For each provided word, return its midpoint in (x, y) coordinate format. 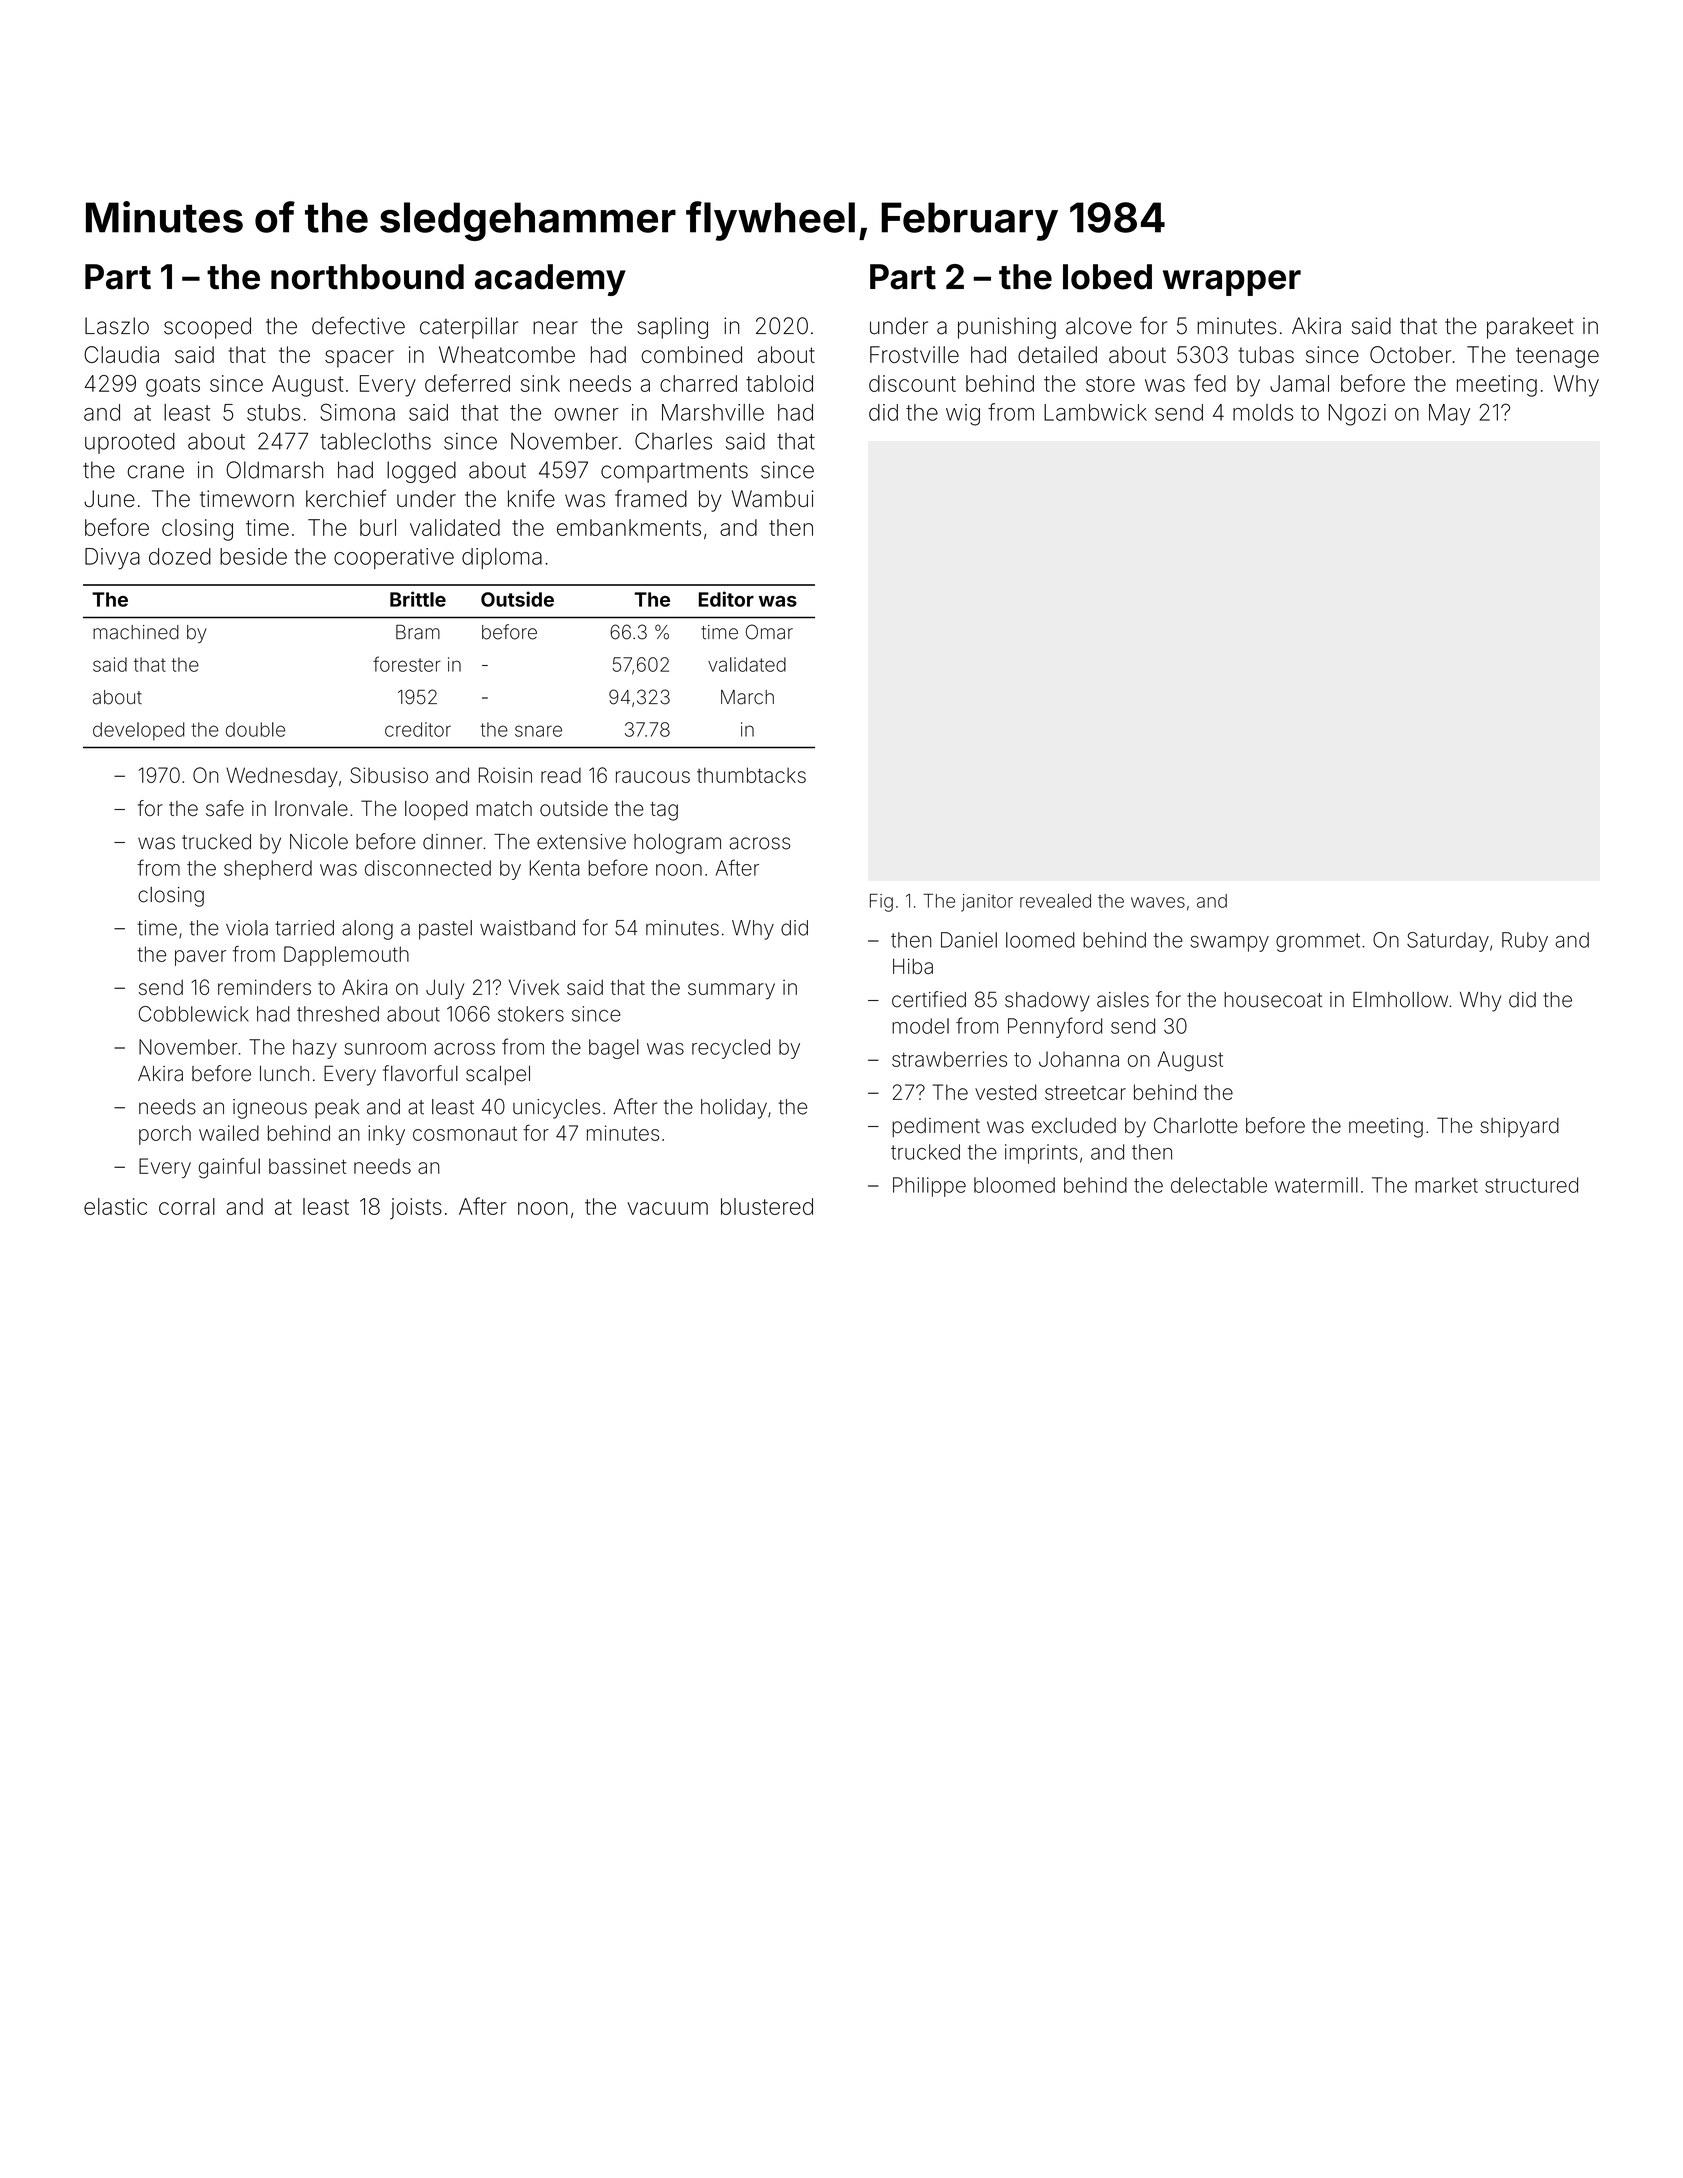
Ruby (1525, 942)
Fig (881, 903)
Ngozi (1357, 415)
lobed (1107, 277)
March (747, 697)
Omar (769, 632)
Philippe (929, 1187)
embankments (629, 527)
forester (407, 664)
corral (187, 1206)
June (109, 499)
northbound (367, 277)
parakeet (1530, 328)
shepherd (268, 870)
